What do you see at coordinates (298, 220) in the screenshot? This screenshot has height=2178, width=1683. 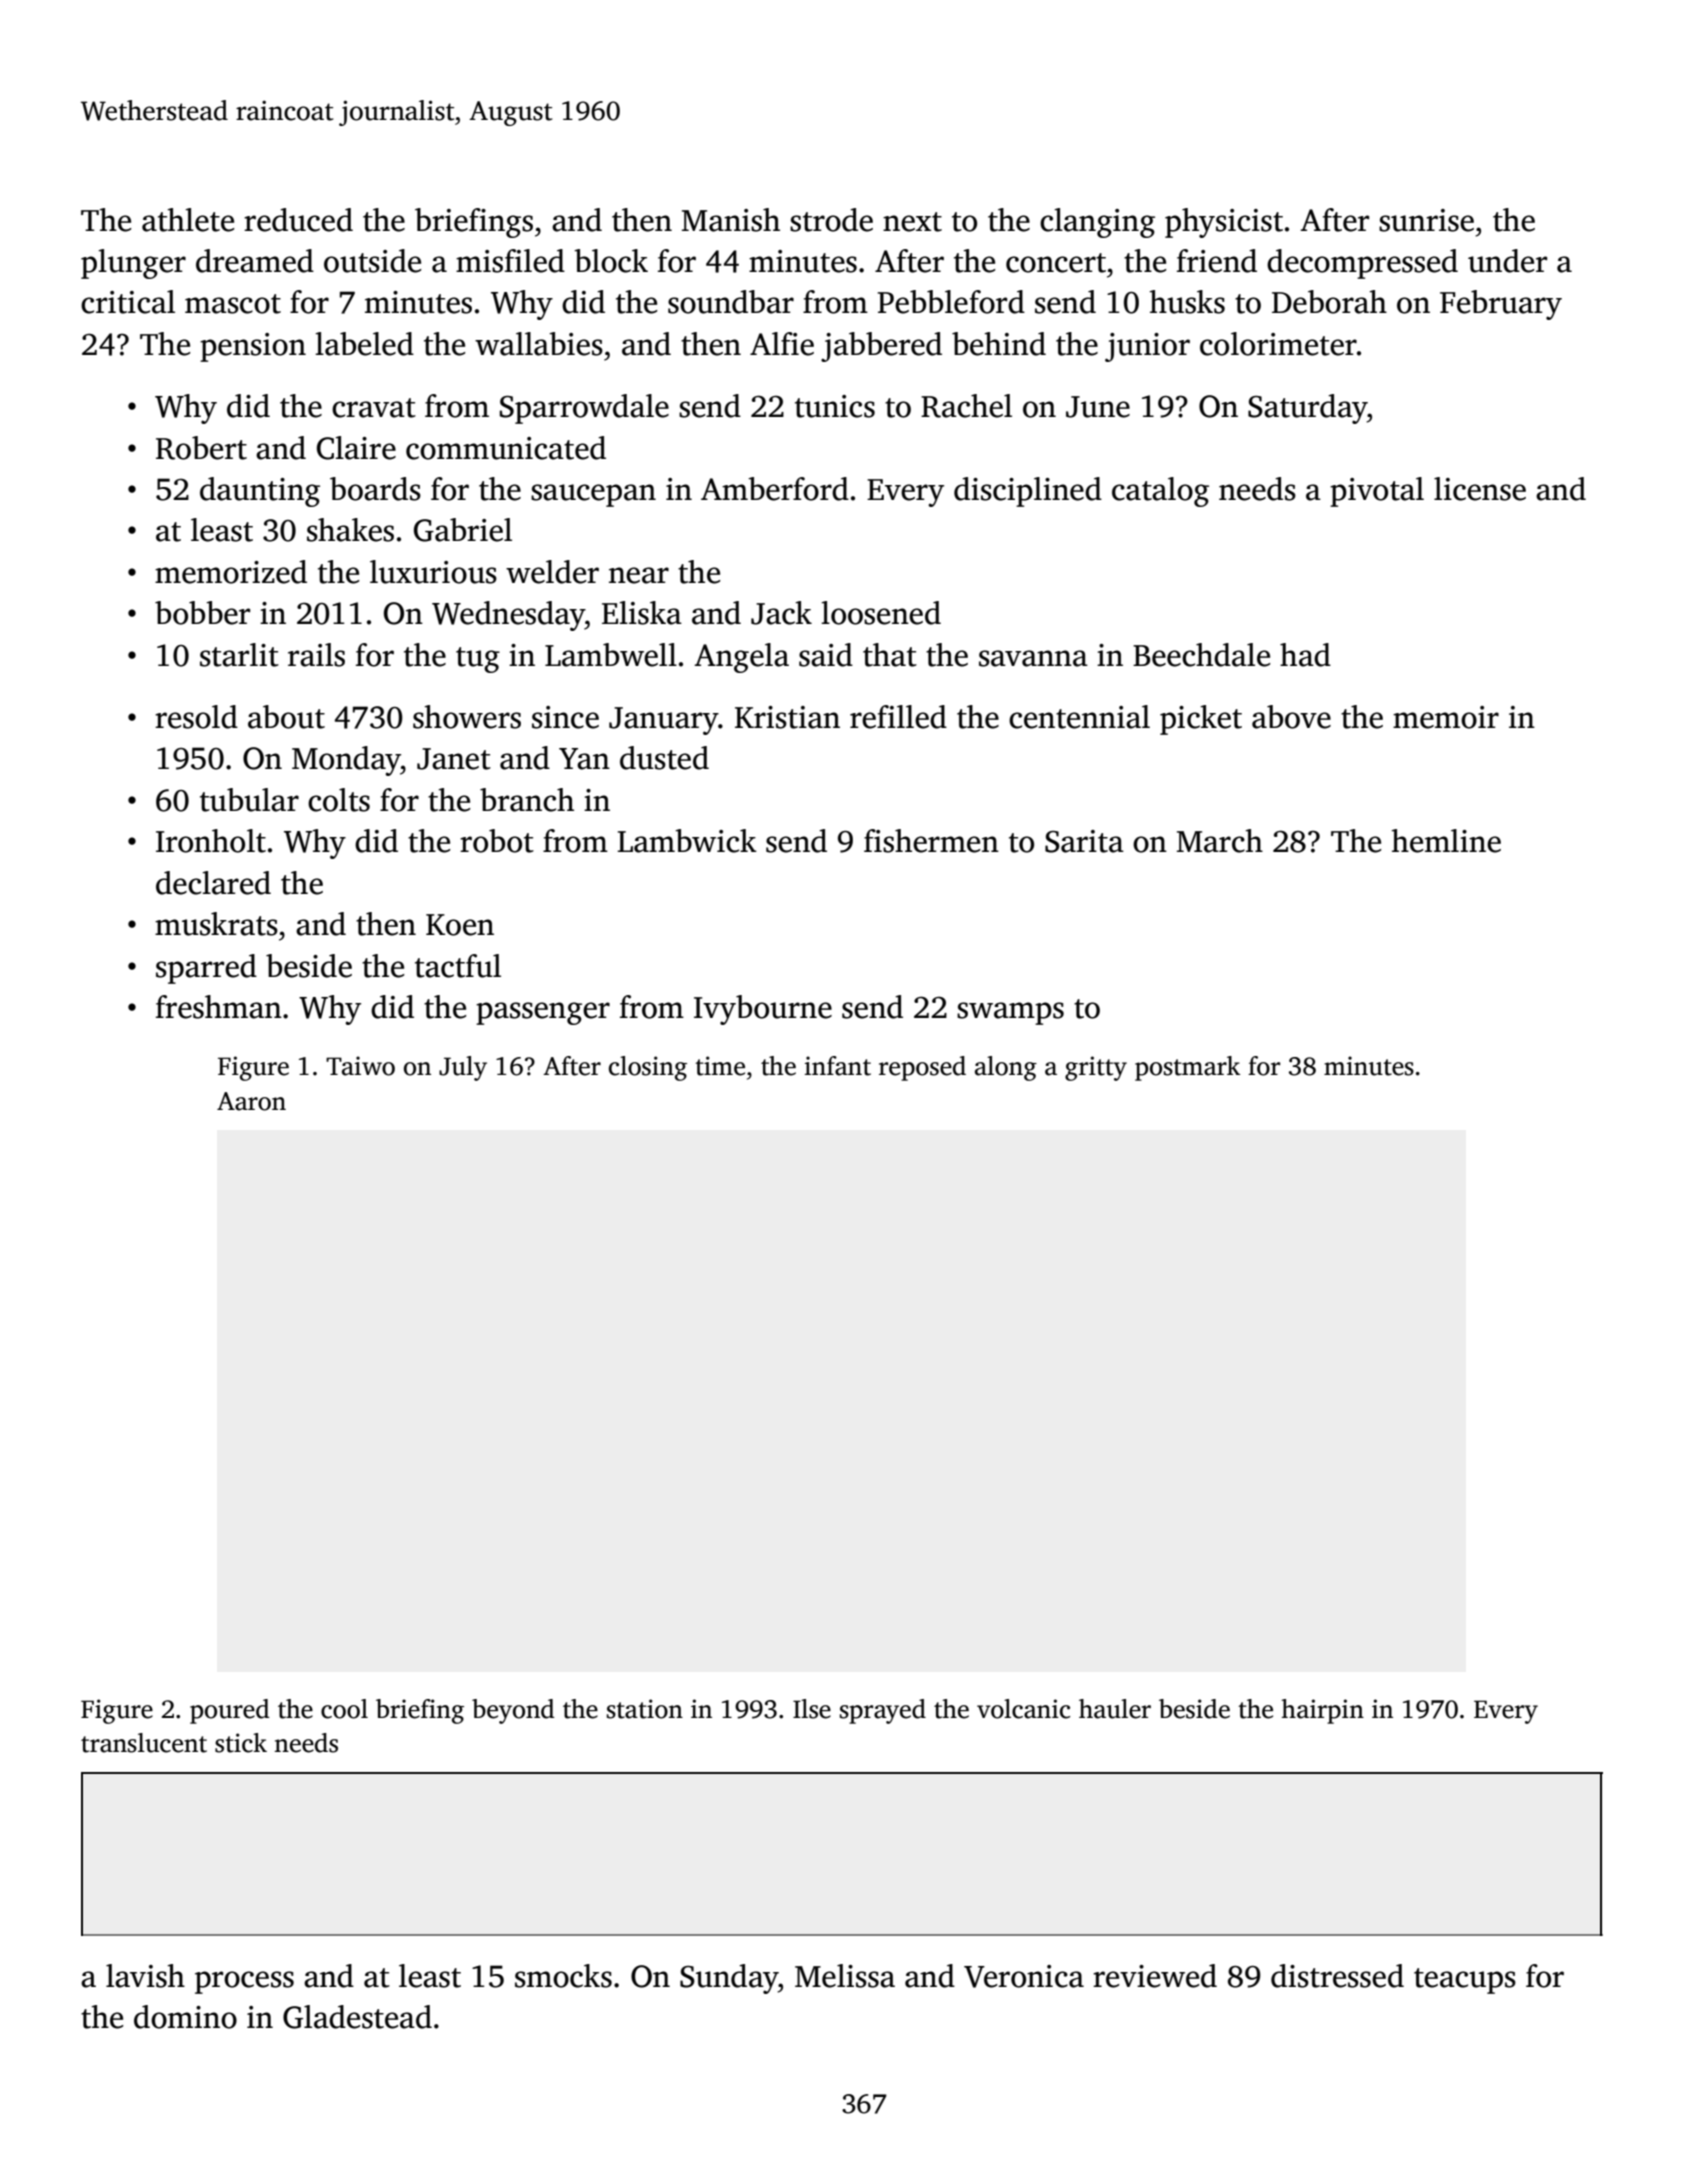 I see `reduced` at bounding box center [298, 220].
